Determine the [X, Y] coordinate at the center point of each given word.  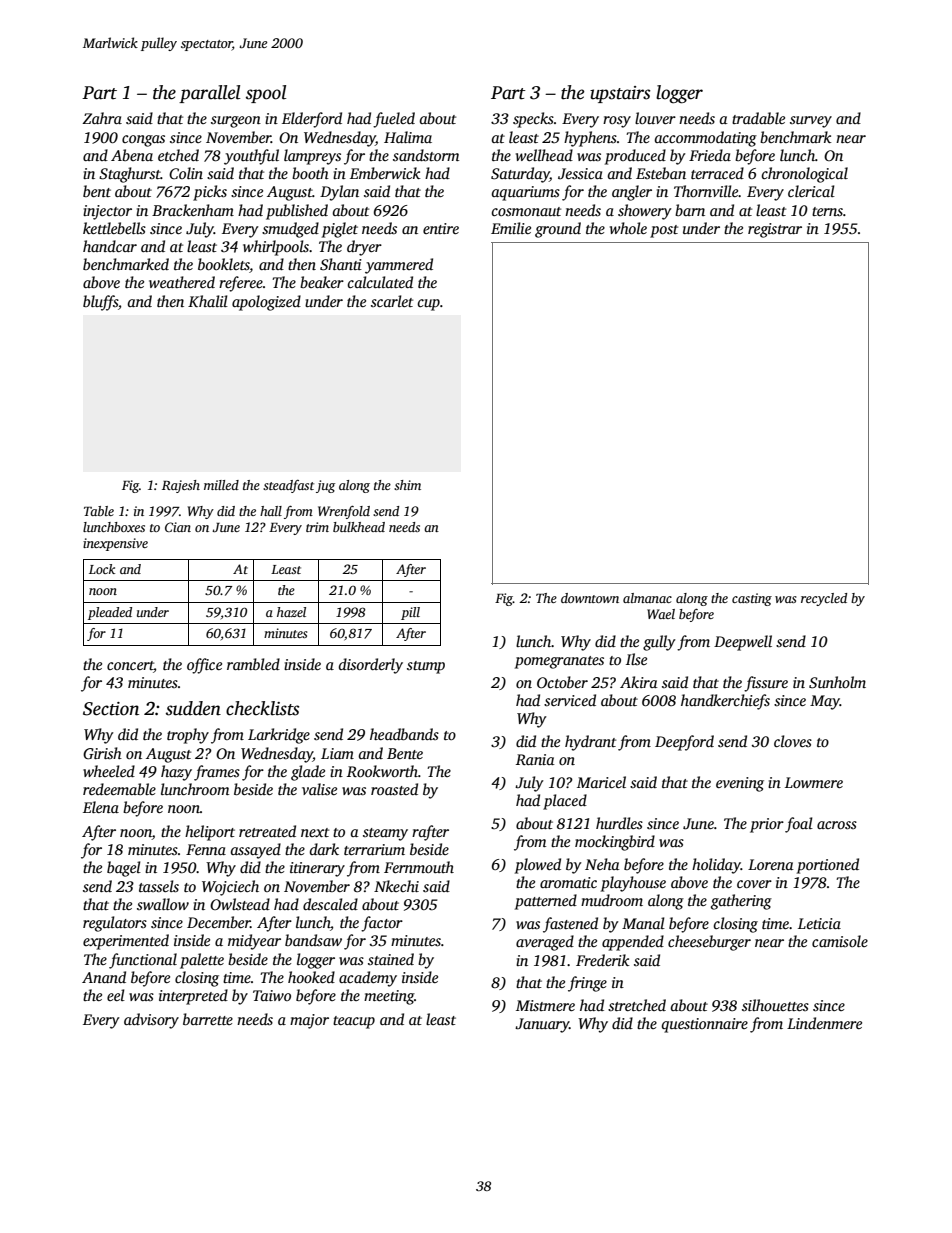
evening [740, 784]
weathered [182, 282]
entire [441, 228]
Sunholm [837, 682]
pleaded [110, 613]
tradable [758, 118]
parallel [209, 94]
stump [426, 667]
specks [533, 120]
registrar [775, 230]
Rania [535, 759]
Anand [104, 977]
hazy [176, 773]
